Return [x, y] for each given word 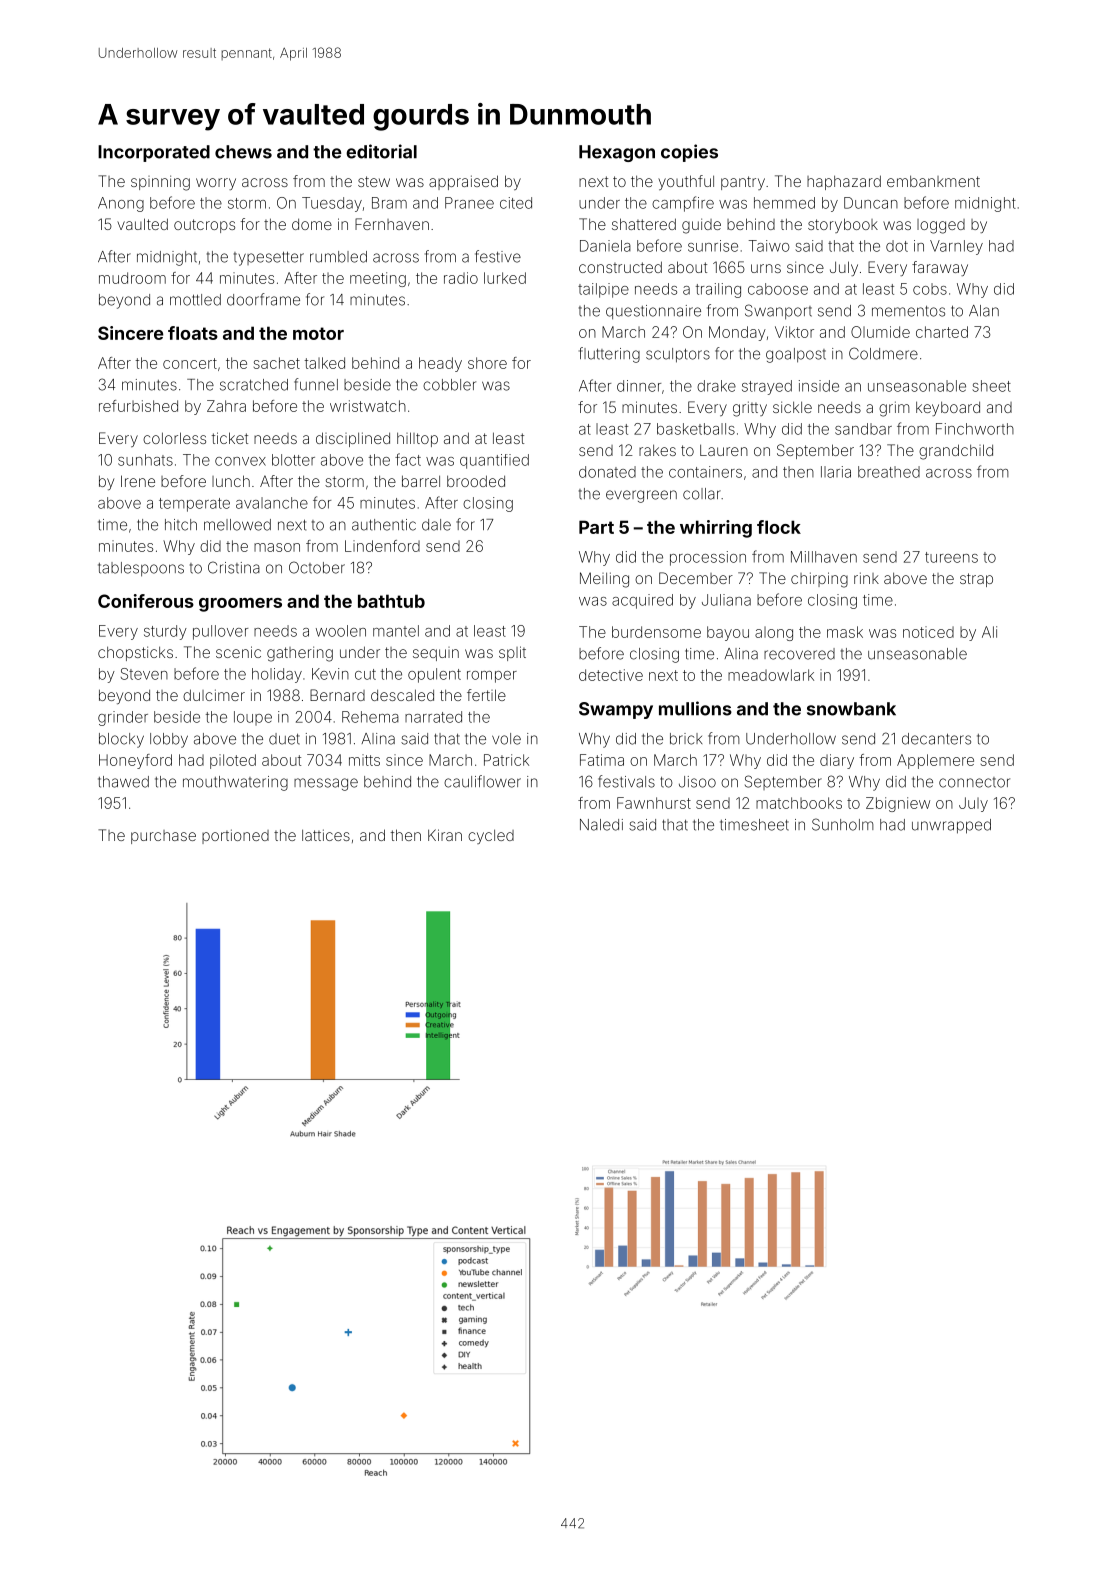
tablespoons [141, 569]
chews [243, 152]
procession [708, 558]
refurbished [138, 406]
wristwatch [368, 406]
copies [689, 153]
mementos [908, 311]
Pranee [469, 203]
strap [976, 580]
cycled [491, 836]
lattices [326, 835]
